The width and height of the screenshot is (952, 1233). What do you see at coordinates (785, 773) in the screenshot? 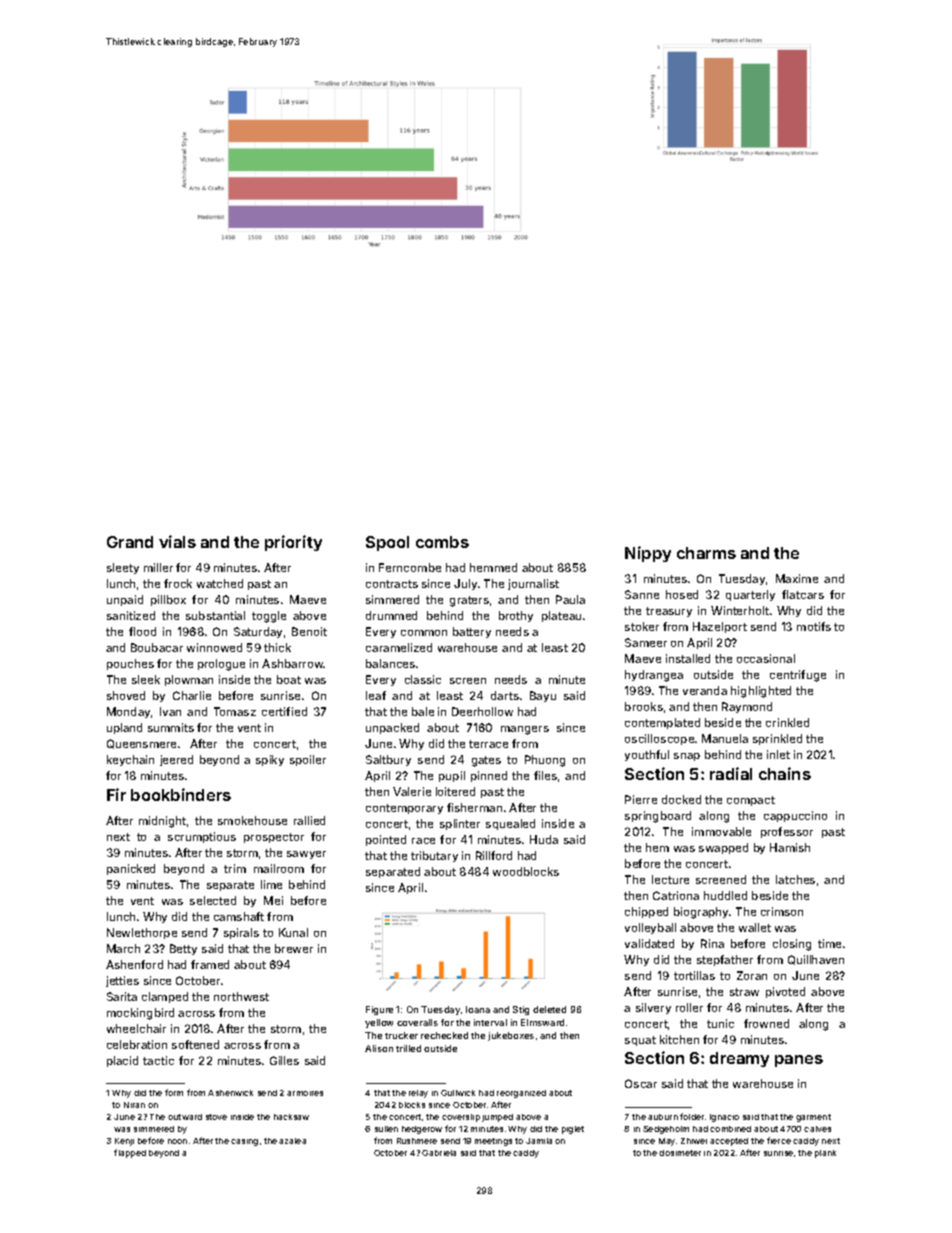
I see `chains` at bounding box center [785, 773].
